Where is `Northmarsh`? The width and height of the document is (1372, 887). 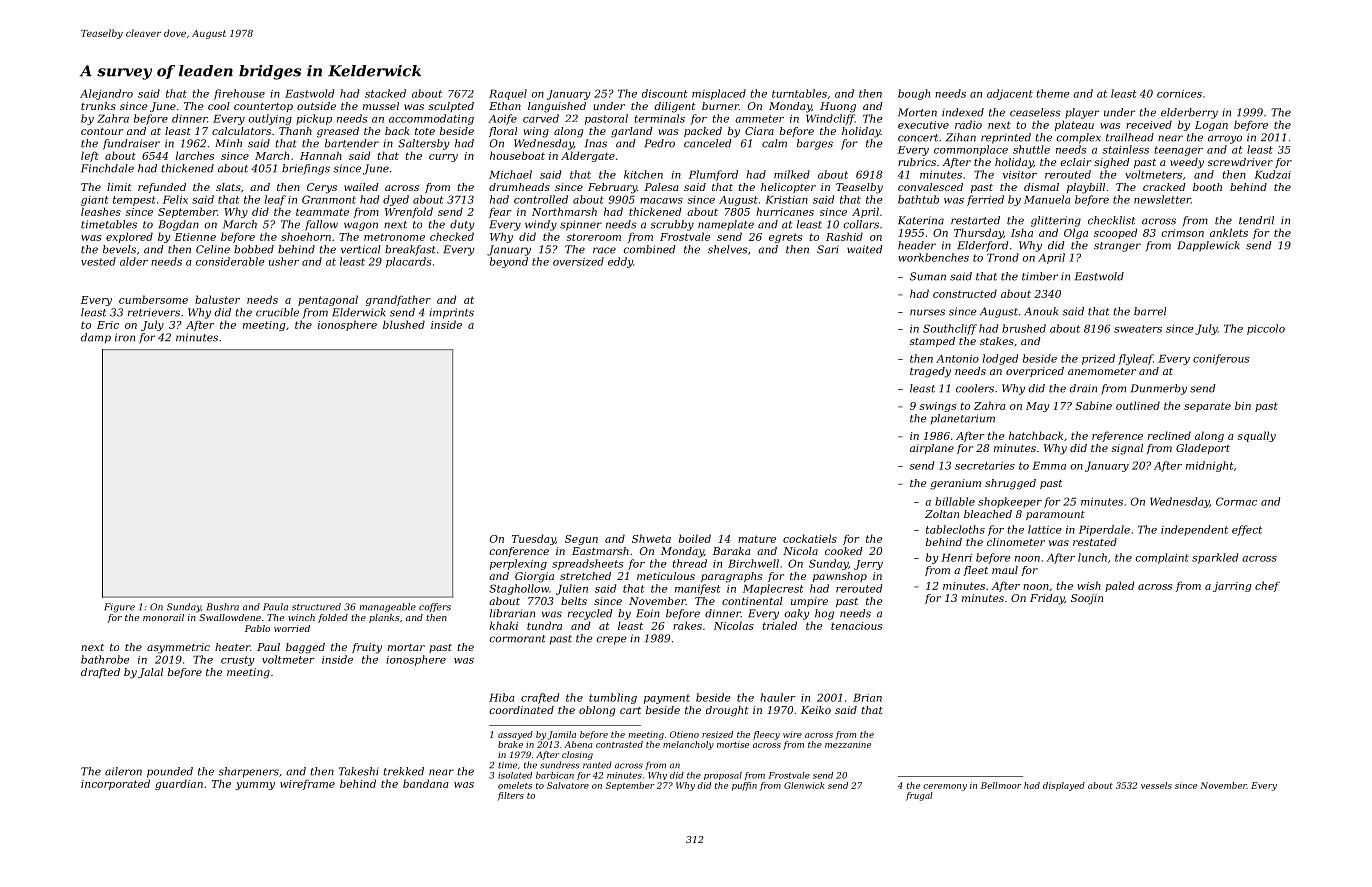
Northmarsh is located at coordinates (564, 211).
